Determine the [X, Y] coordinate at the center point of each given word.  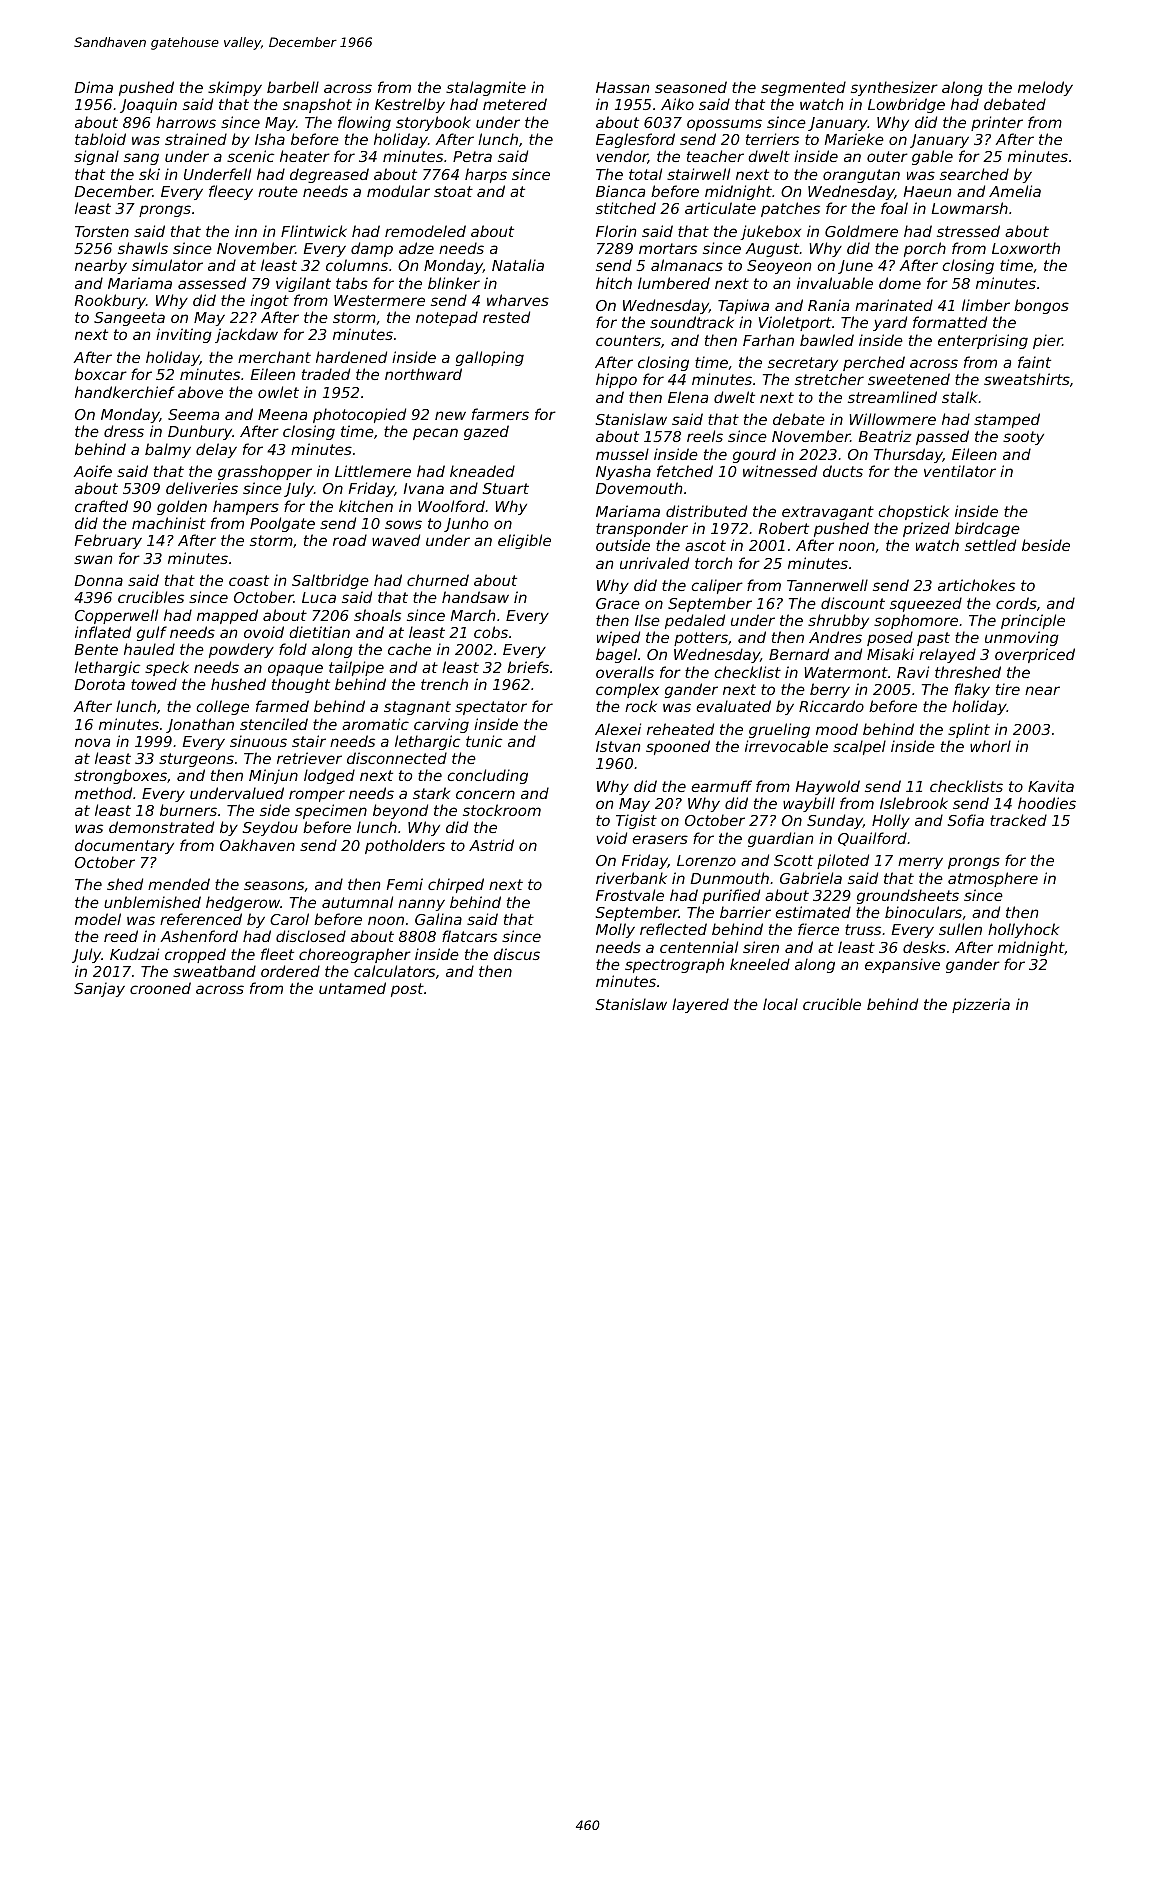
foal [894, 208]
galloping [490, 358]
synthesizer [894, 88]
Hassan [622, 87]
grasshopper [265, 472]
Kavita [1051, 786]
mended [179, 884]
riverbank [631, 878]
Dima [94, 87]
